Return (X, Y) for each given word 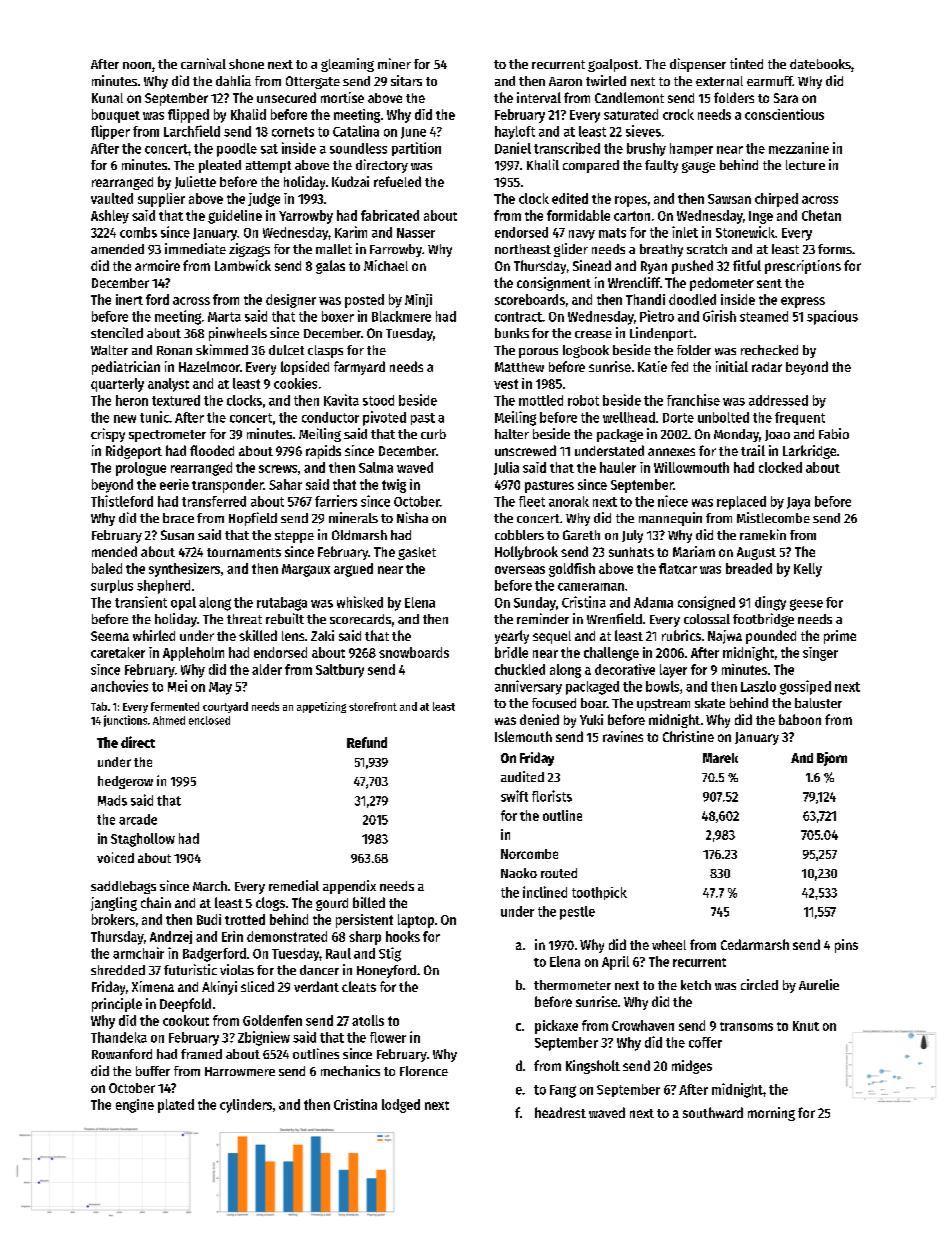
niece (673, 501)
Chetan (821, 215)
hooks (403, 936)
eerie (174, 484)
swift (514, 796)
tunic (154, 417)
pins (846, 946)
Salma (376, 467)
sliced (257, 986)
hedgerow (125, 782)
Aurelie (819, 984)
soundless (358, 148)
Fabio (834, 433)
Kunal (107, 98)
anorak (569, 501)
